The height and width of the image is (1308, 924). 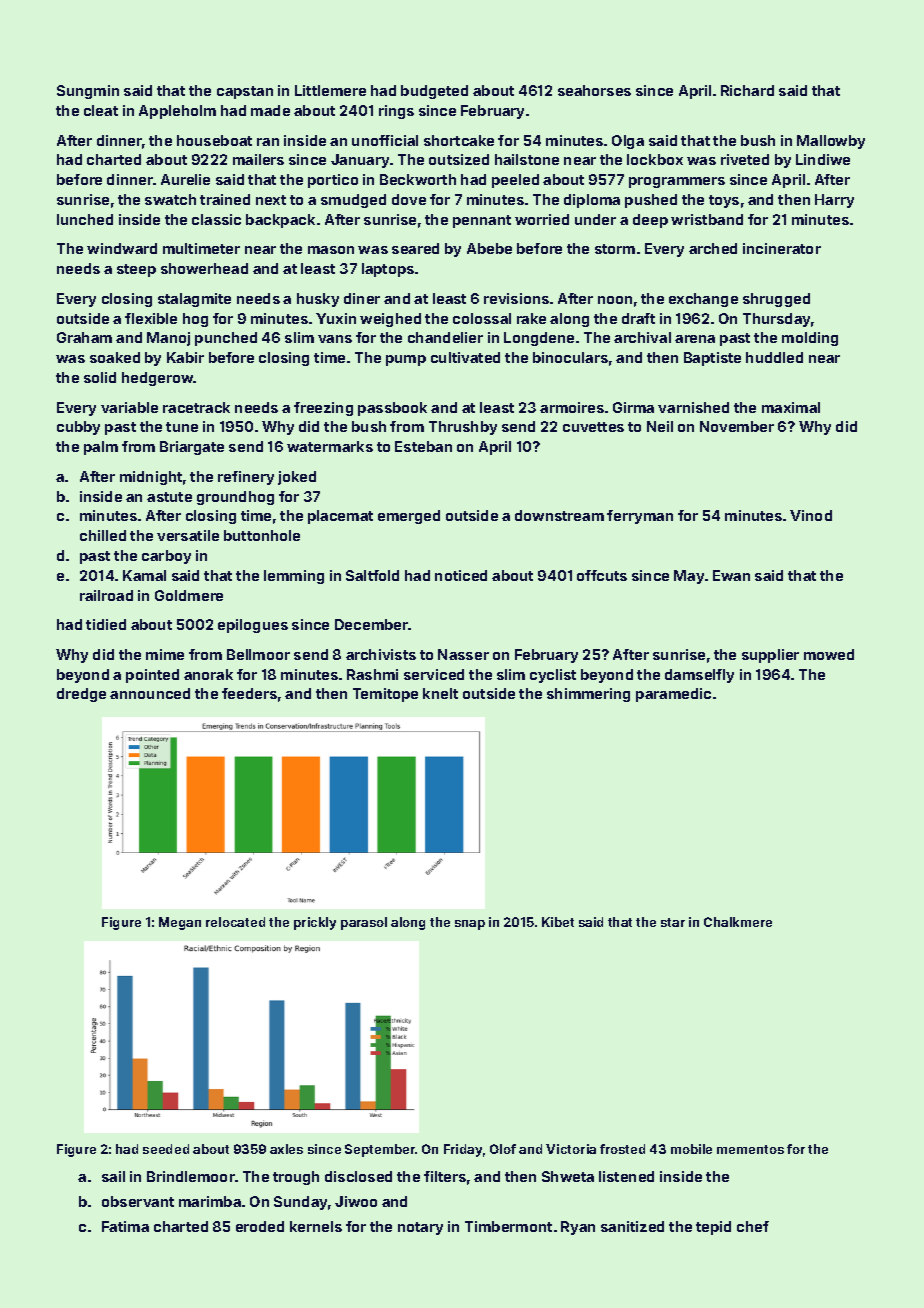 What do you see at coordinates (85, 219) in the image?
I see `lunched` at bounding box center [85, 219].
